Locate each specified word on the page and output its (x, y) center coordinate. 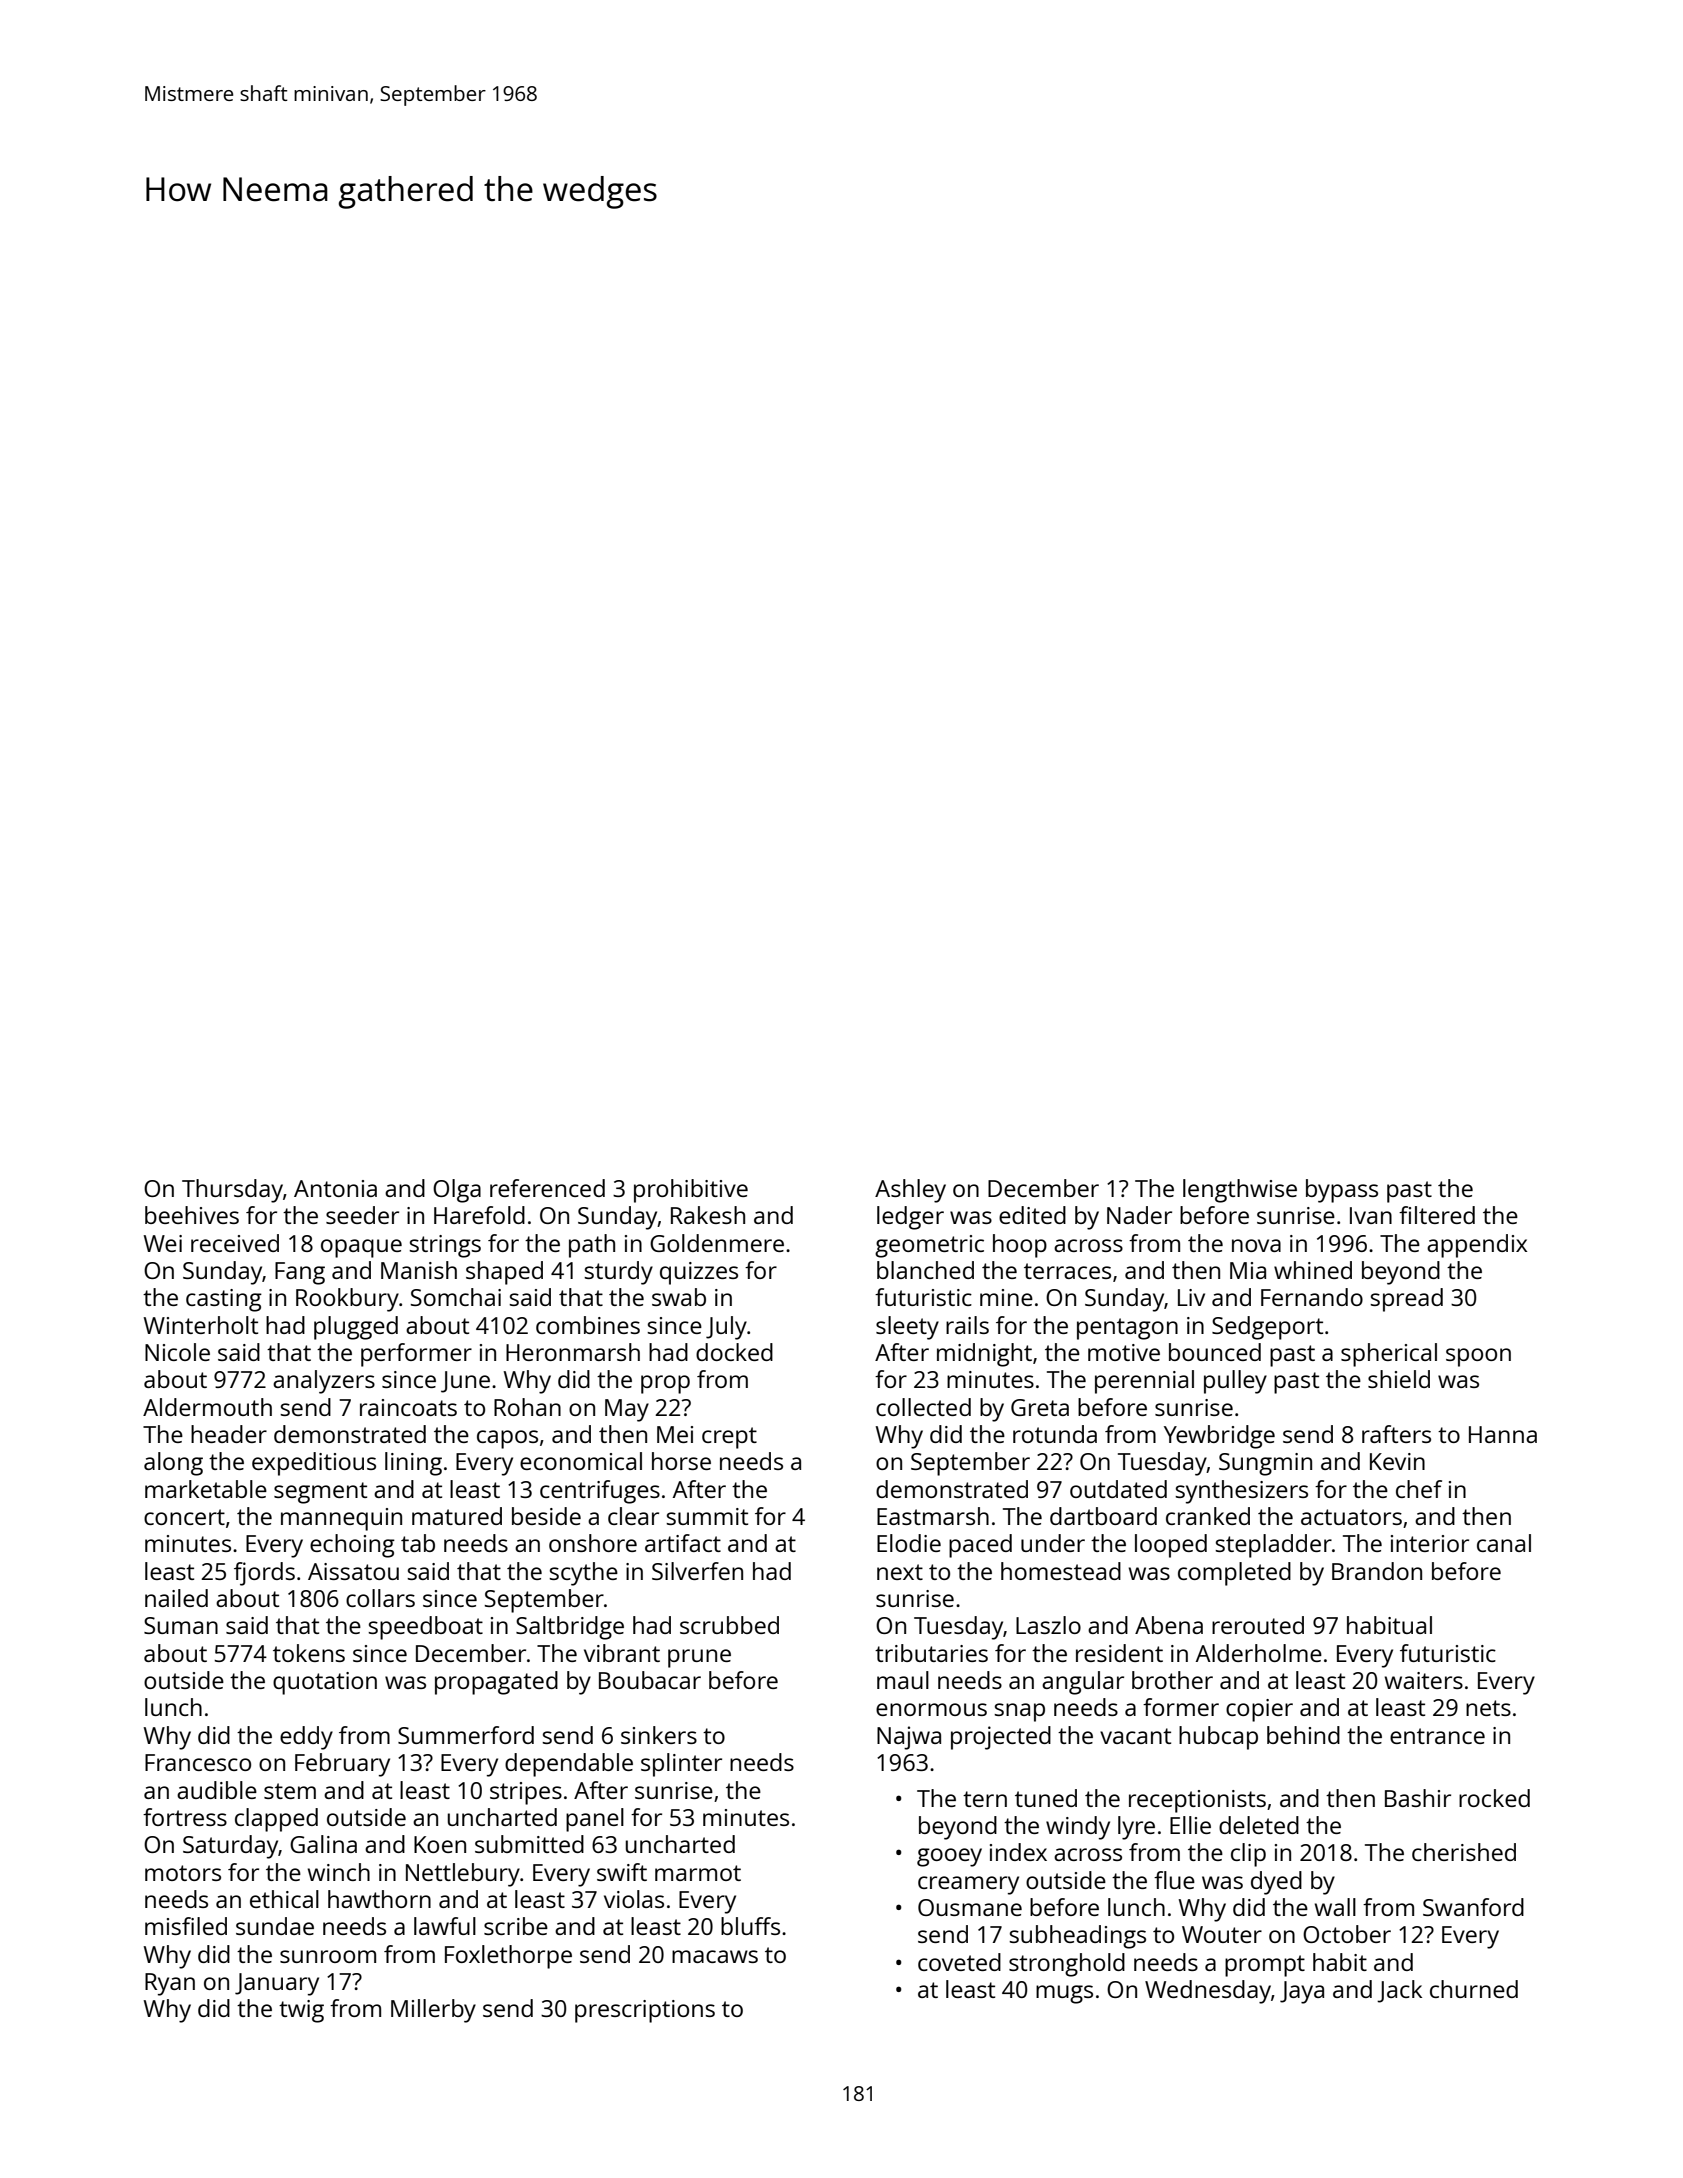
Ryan (170, 1984)
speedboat (425, 1628)
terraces (1067, 1271)
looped (1171, 1546)
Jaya (1302, 1992)
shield (1399, 1379)
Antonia (335, 1188)
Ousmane (970, 1907)
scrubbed (729, 1625)
